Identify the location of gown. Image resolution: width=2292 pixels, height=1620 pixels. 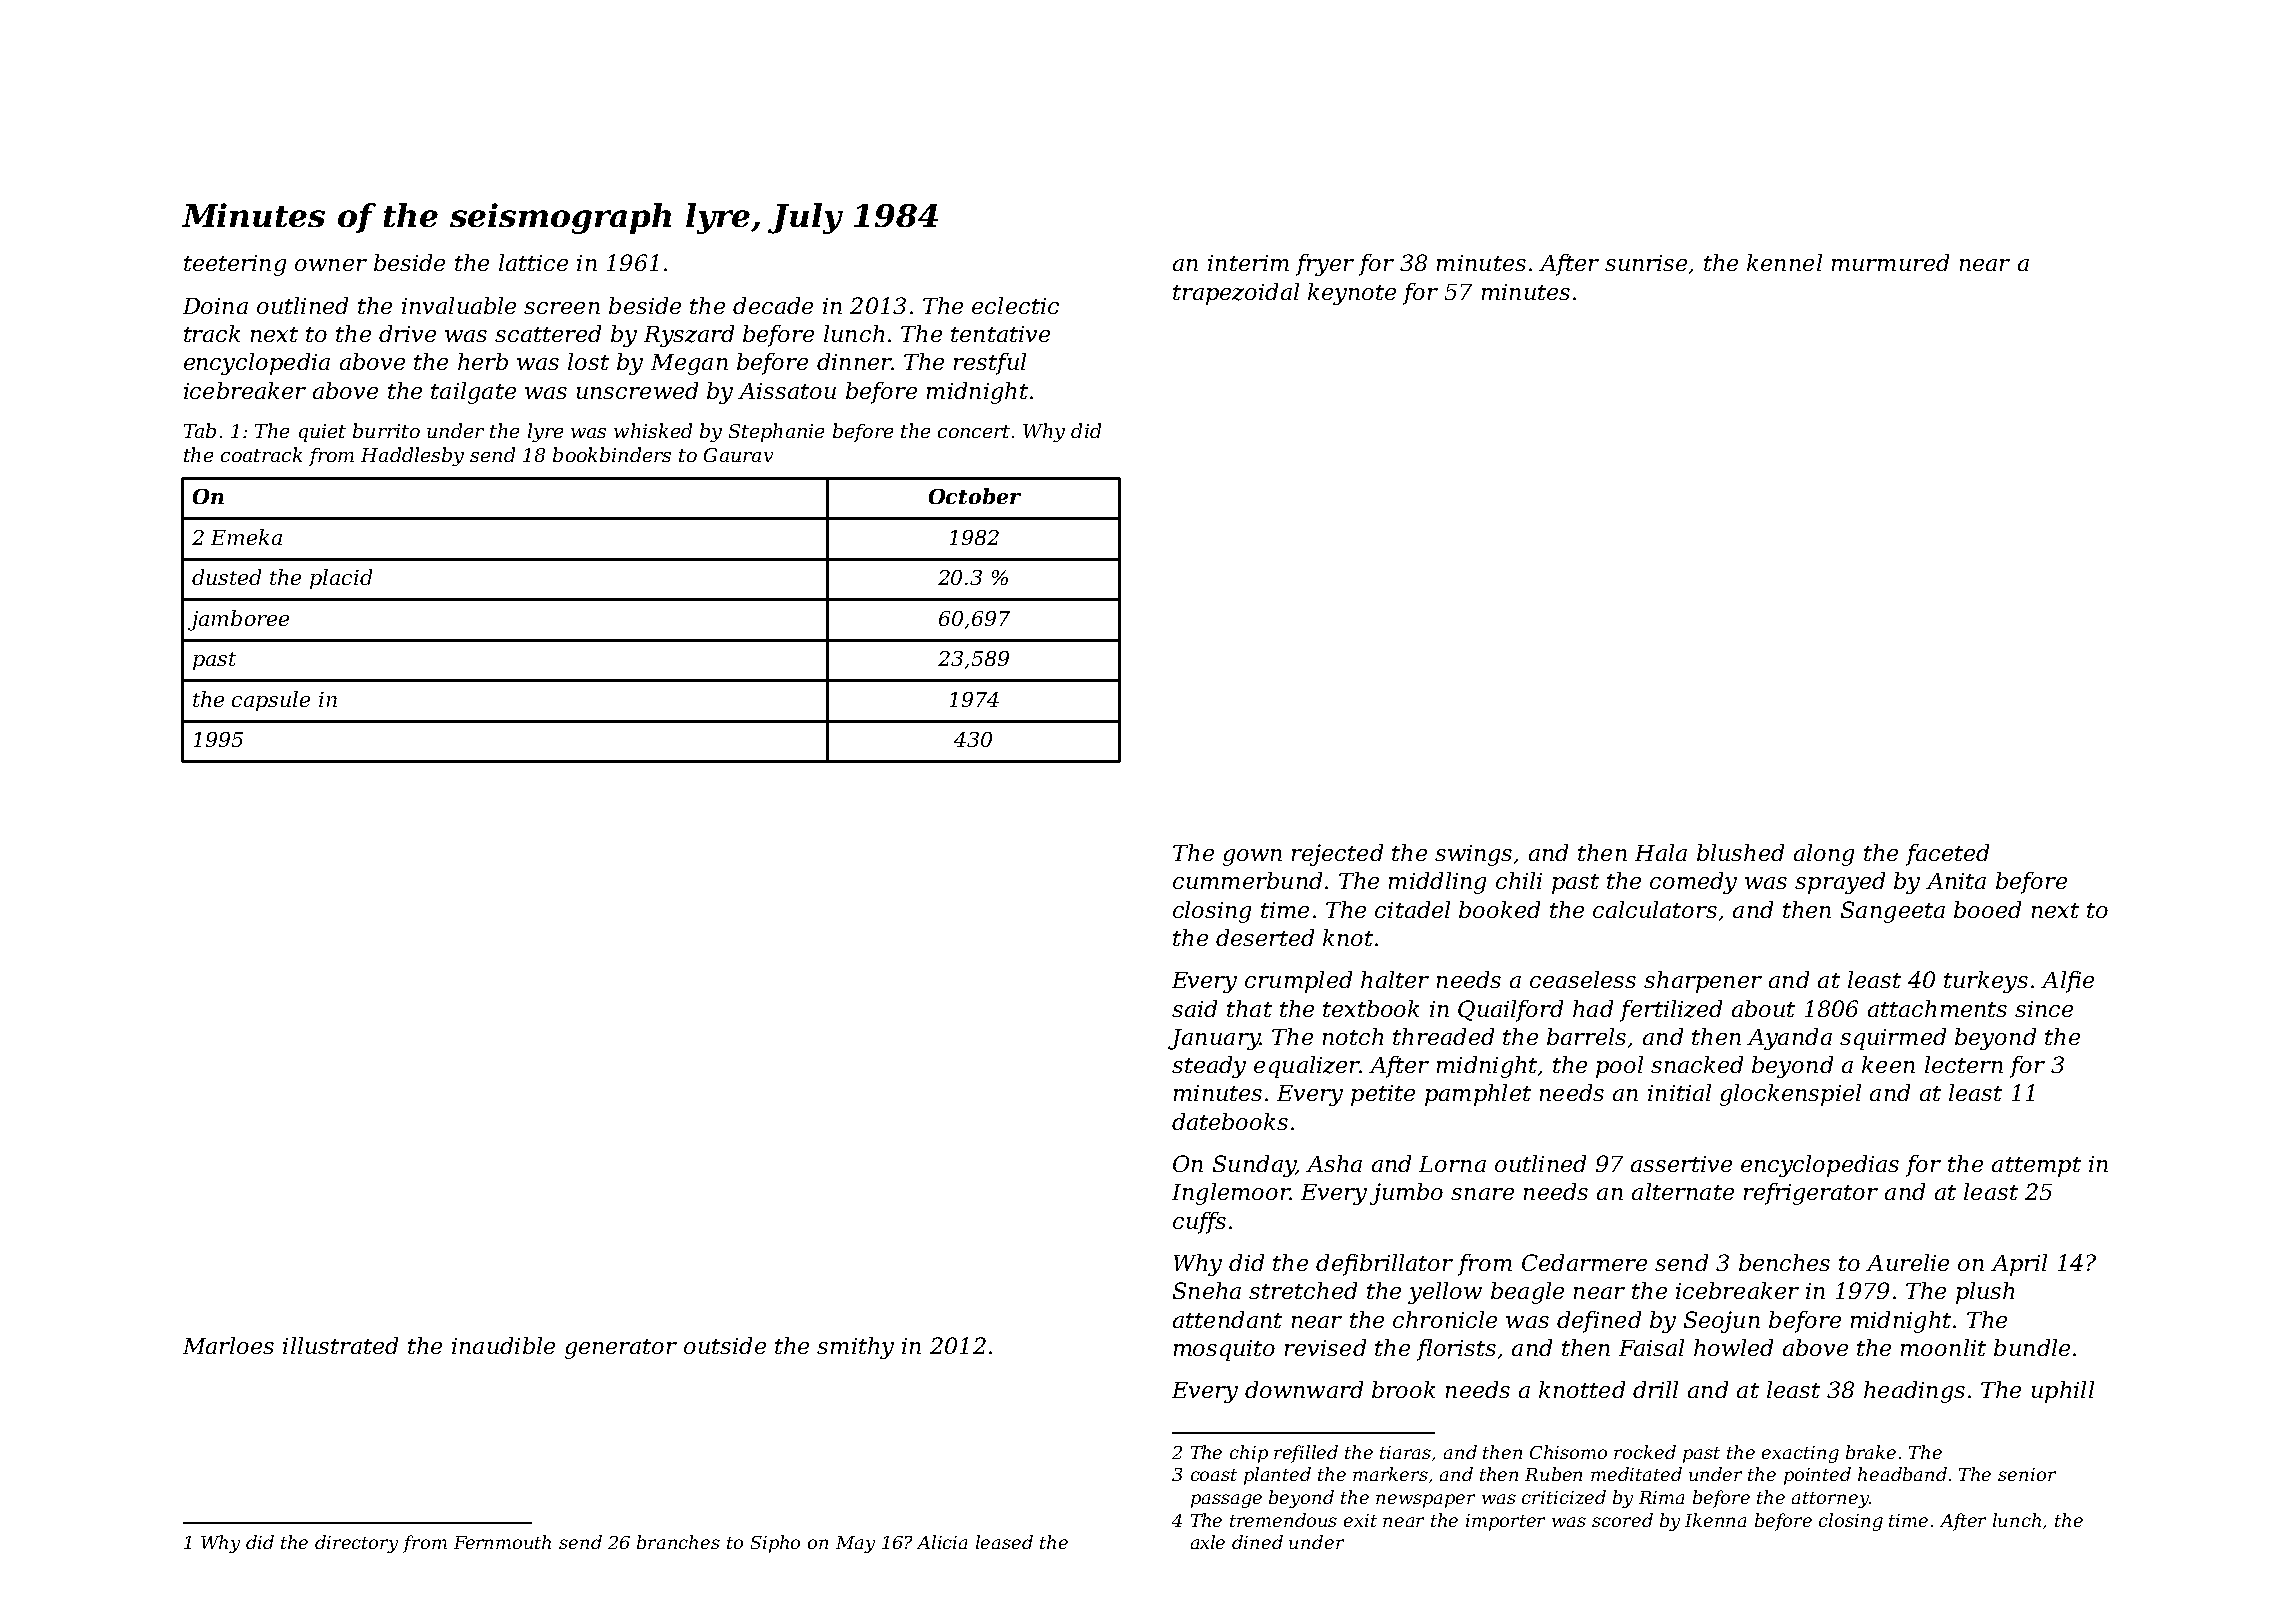
(1252, 857).
